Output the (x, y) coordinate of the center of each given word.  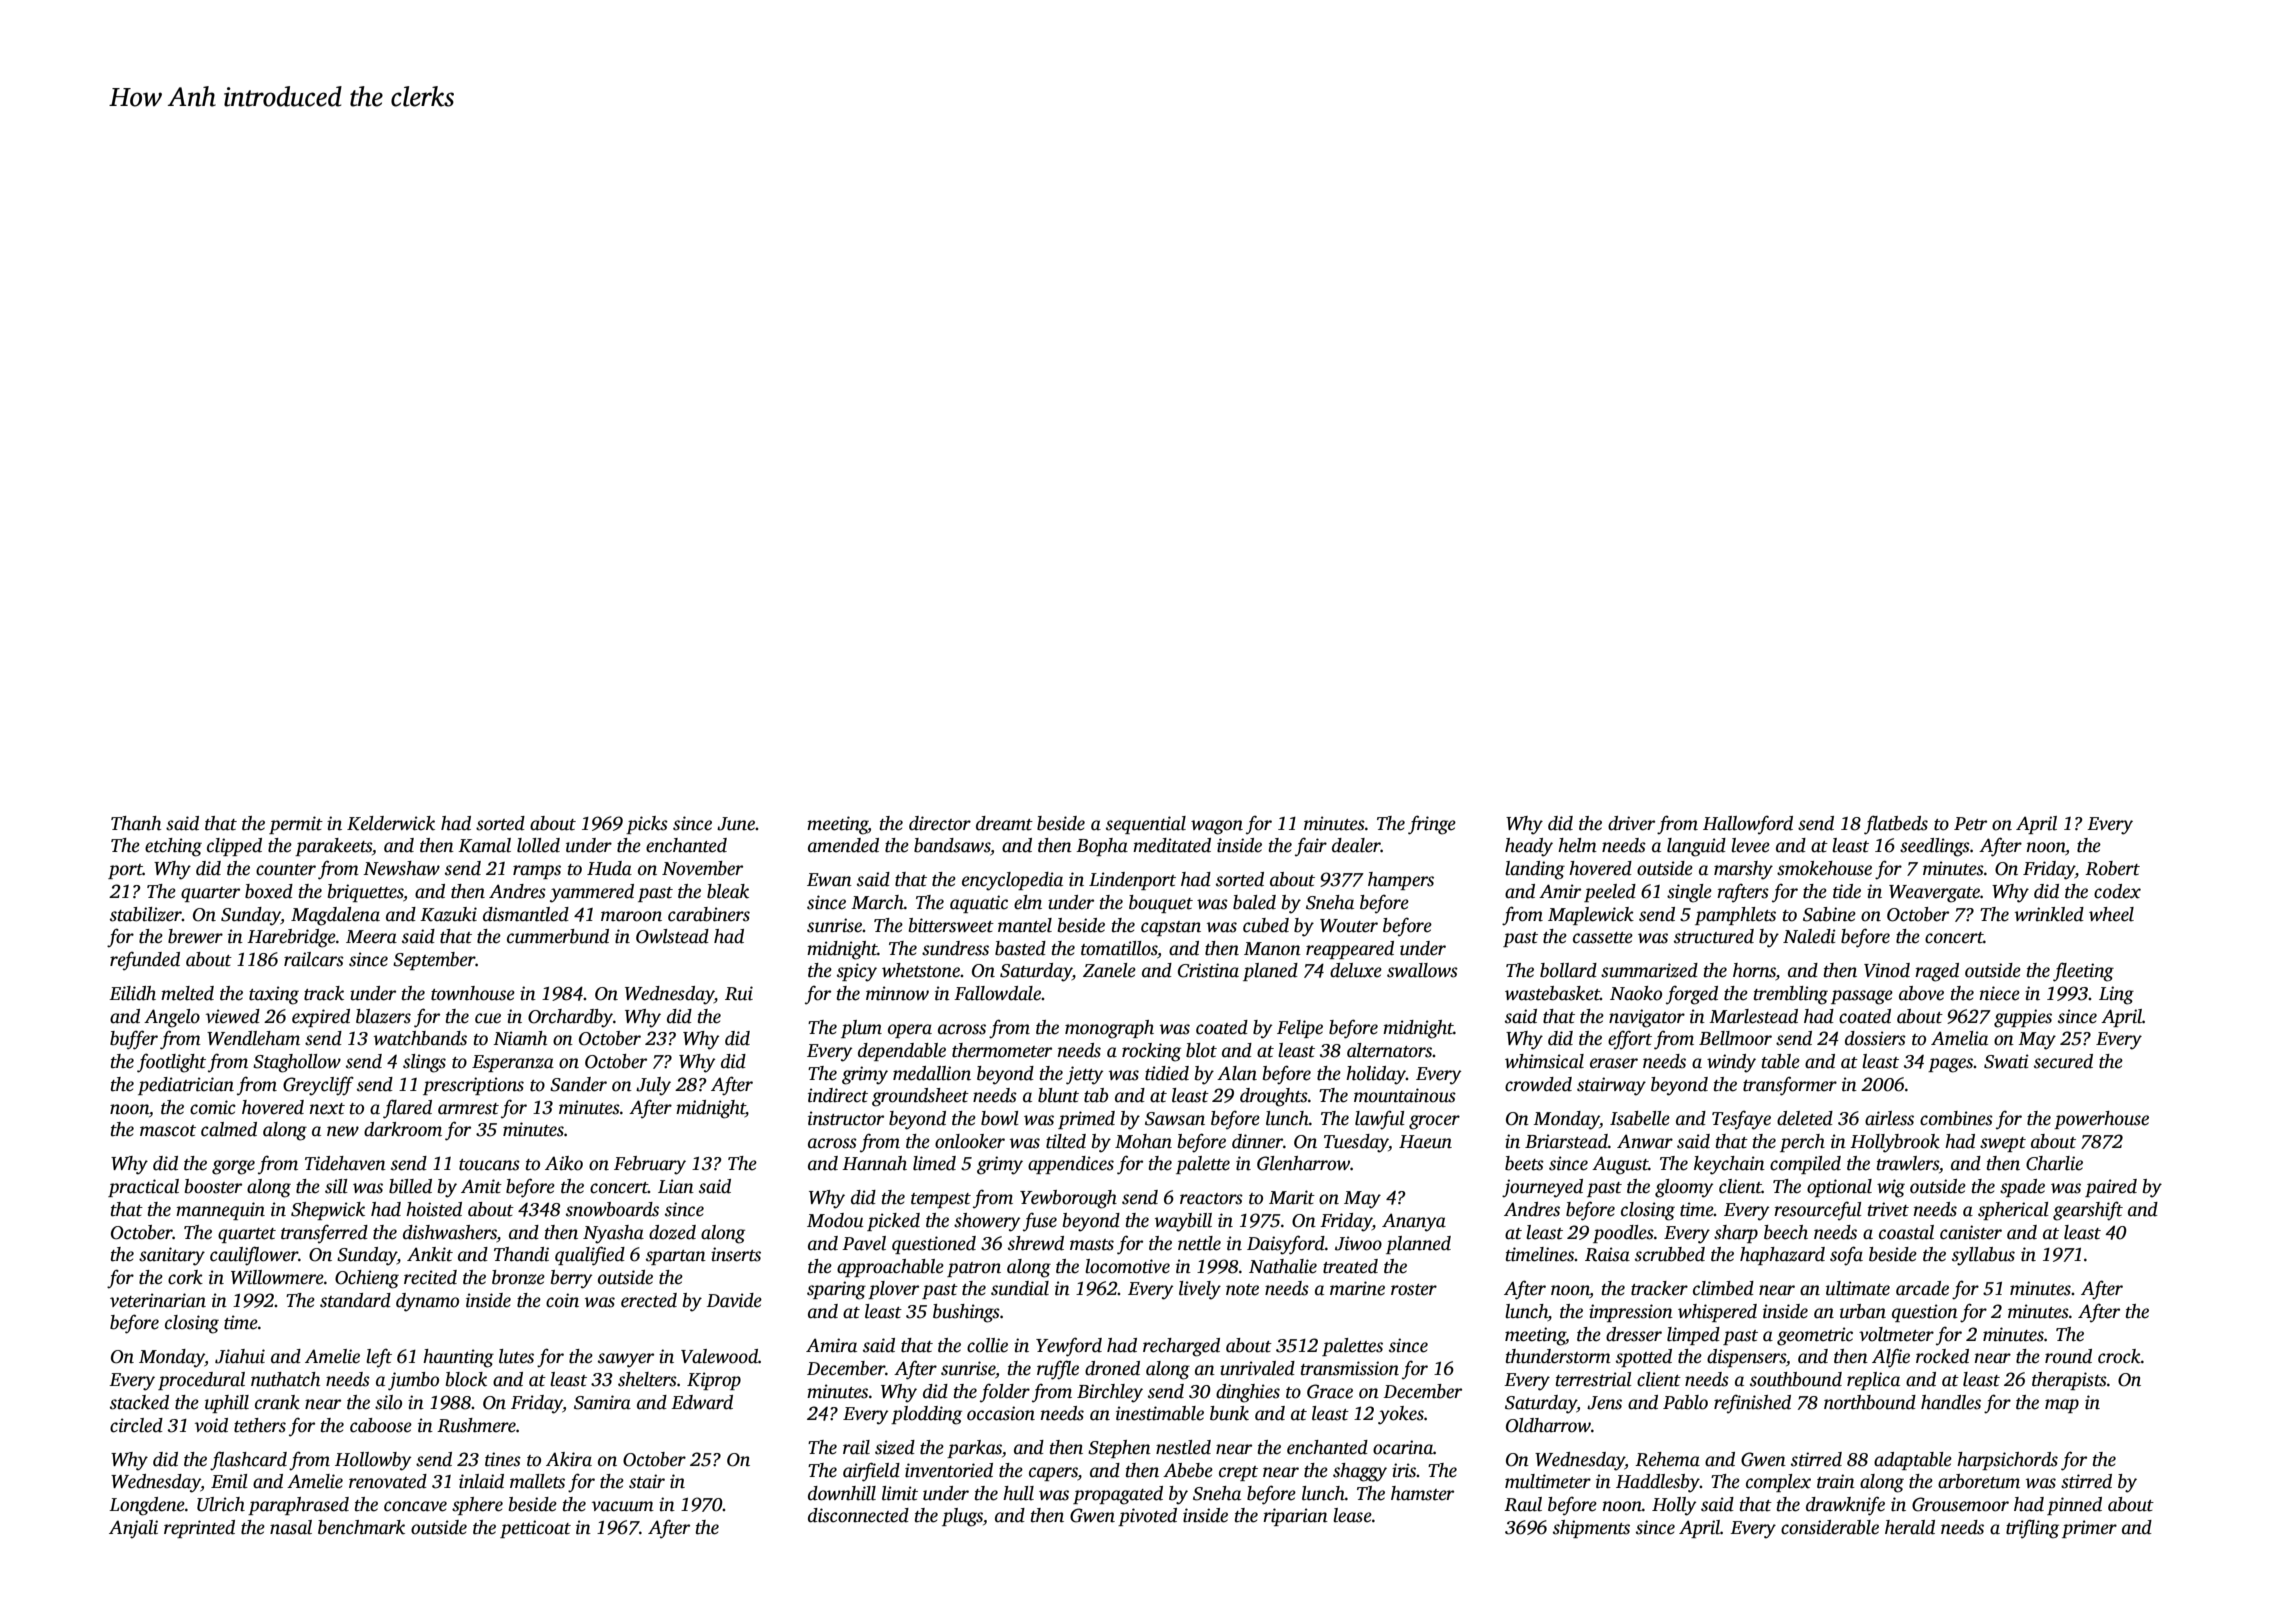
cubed (1266, 925)
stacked (139, 1402)
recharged (1181, 1347)
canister (1971, 1232)
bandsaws (952, 845)
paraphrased (298, 1506)
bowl (1000, 1118)
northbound (1870, 1402)
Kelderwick (391, 823)
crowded (1538, 1084)
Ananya (1414, 1222)
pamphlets (1735, 916)
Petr (1970, 824)
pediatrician (186, 1086)
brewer (195, 936)
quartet (247, 1235)
